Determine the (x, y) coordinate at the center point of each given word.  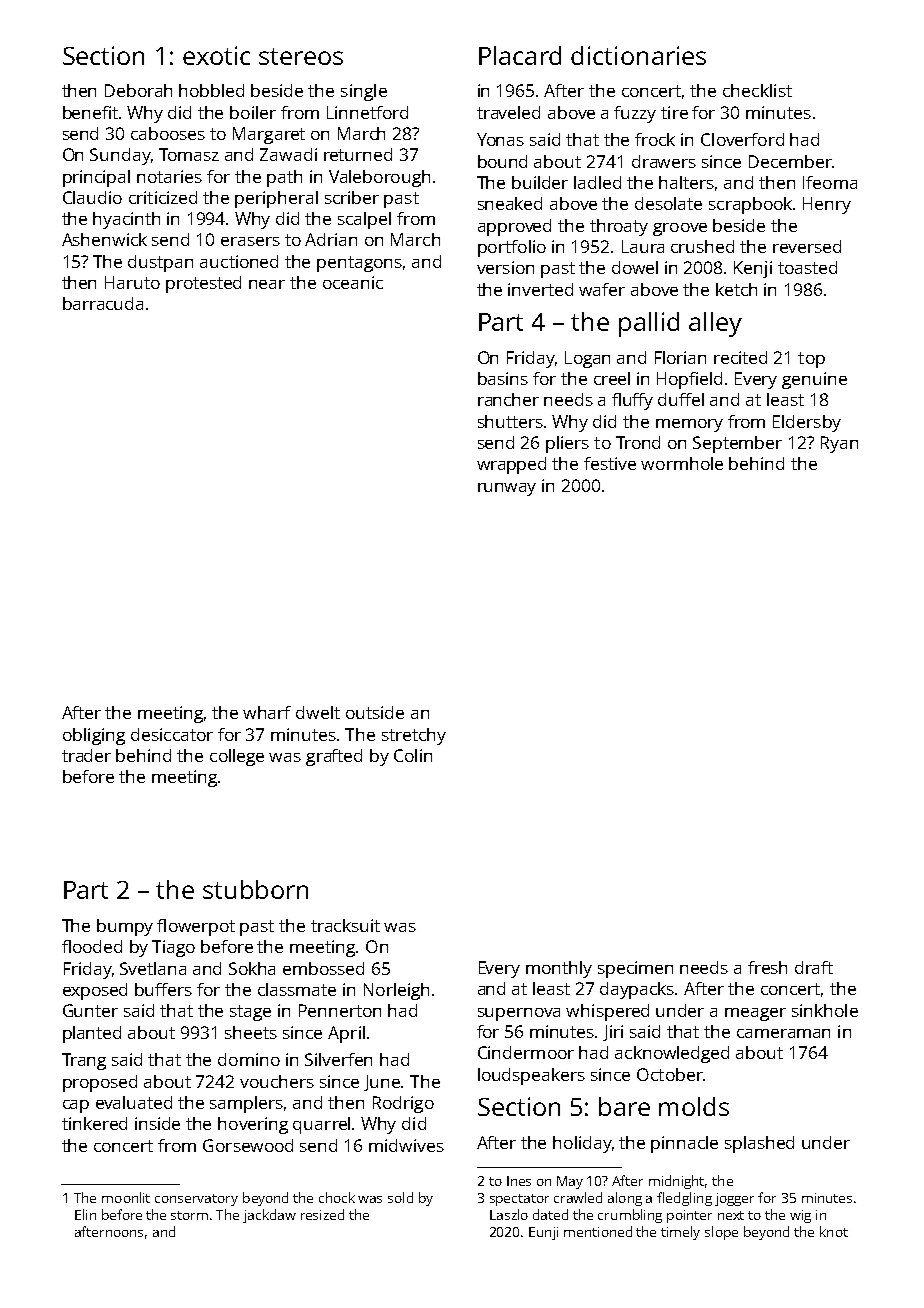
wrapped (511, 465)
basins (503, 378)
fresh (767, 967)
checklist (757, 90)
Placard (520, 55)
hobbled (211, 90)
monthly (559, 969)
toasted (807, 267)
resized (322, 1214)
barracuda (103, 303)
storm (189, 1215)
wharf (267, 712)
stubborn (255, 889)
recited (740, 357)
